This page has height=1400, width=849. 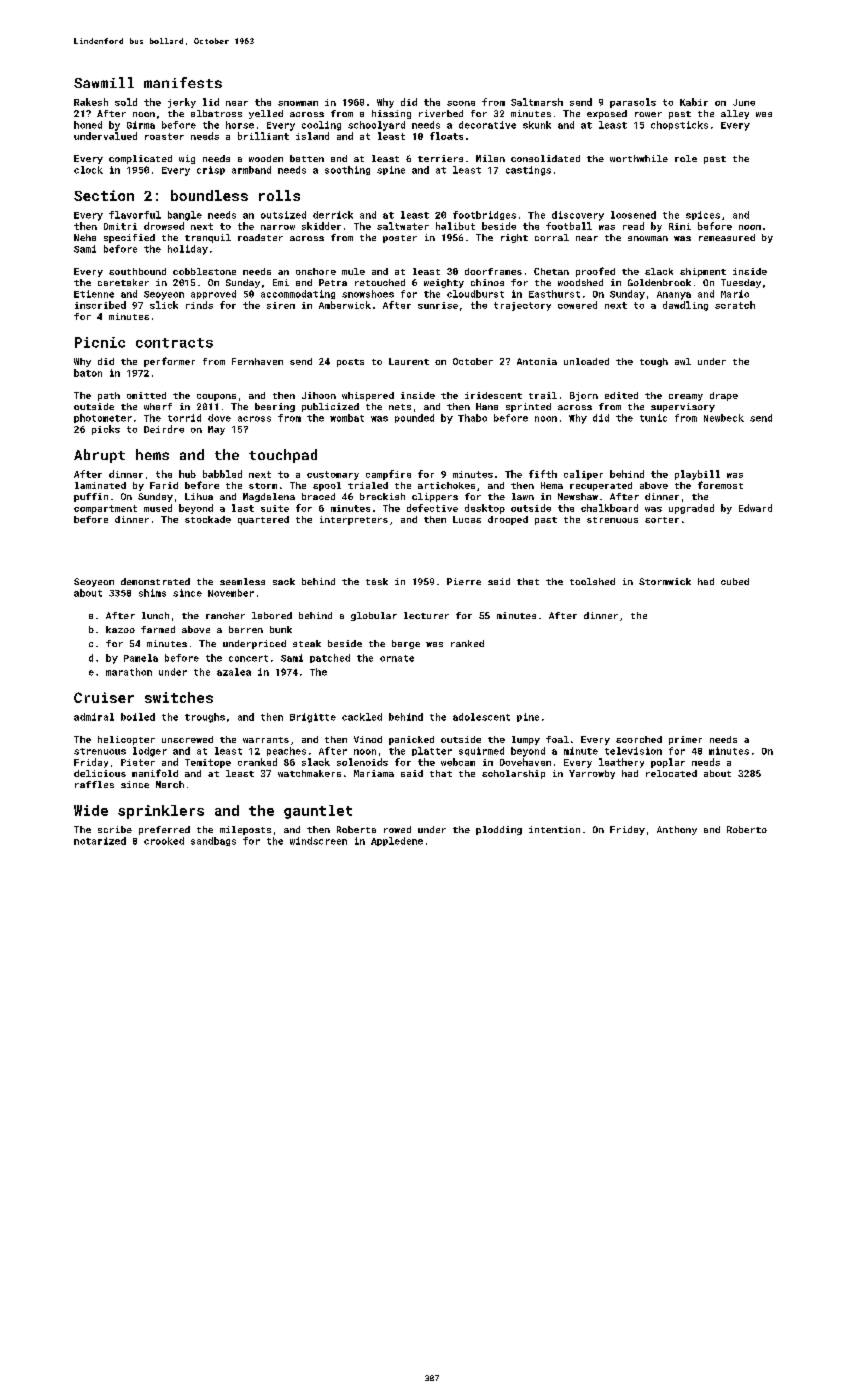 I want to click on toolshed, so click(x=592, y=581).
